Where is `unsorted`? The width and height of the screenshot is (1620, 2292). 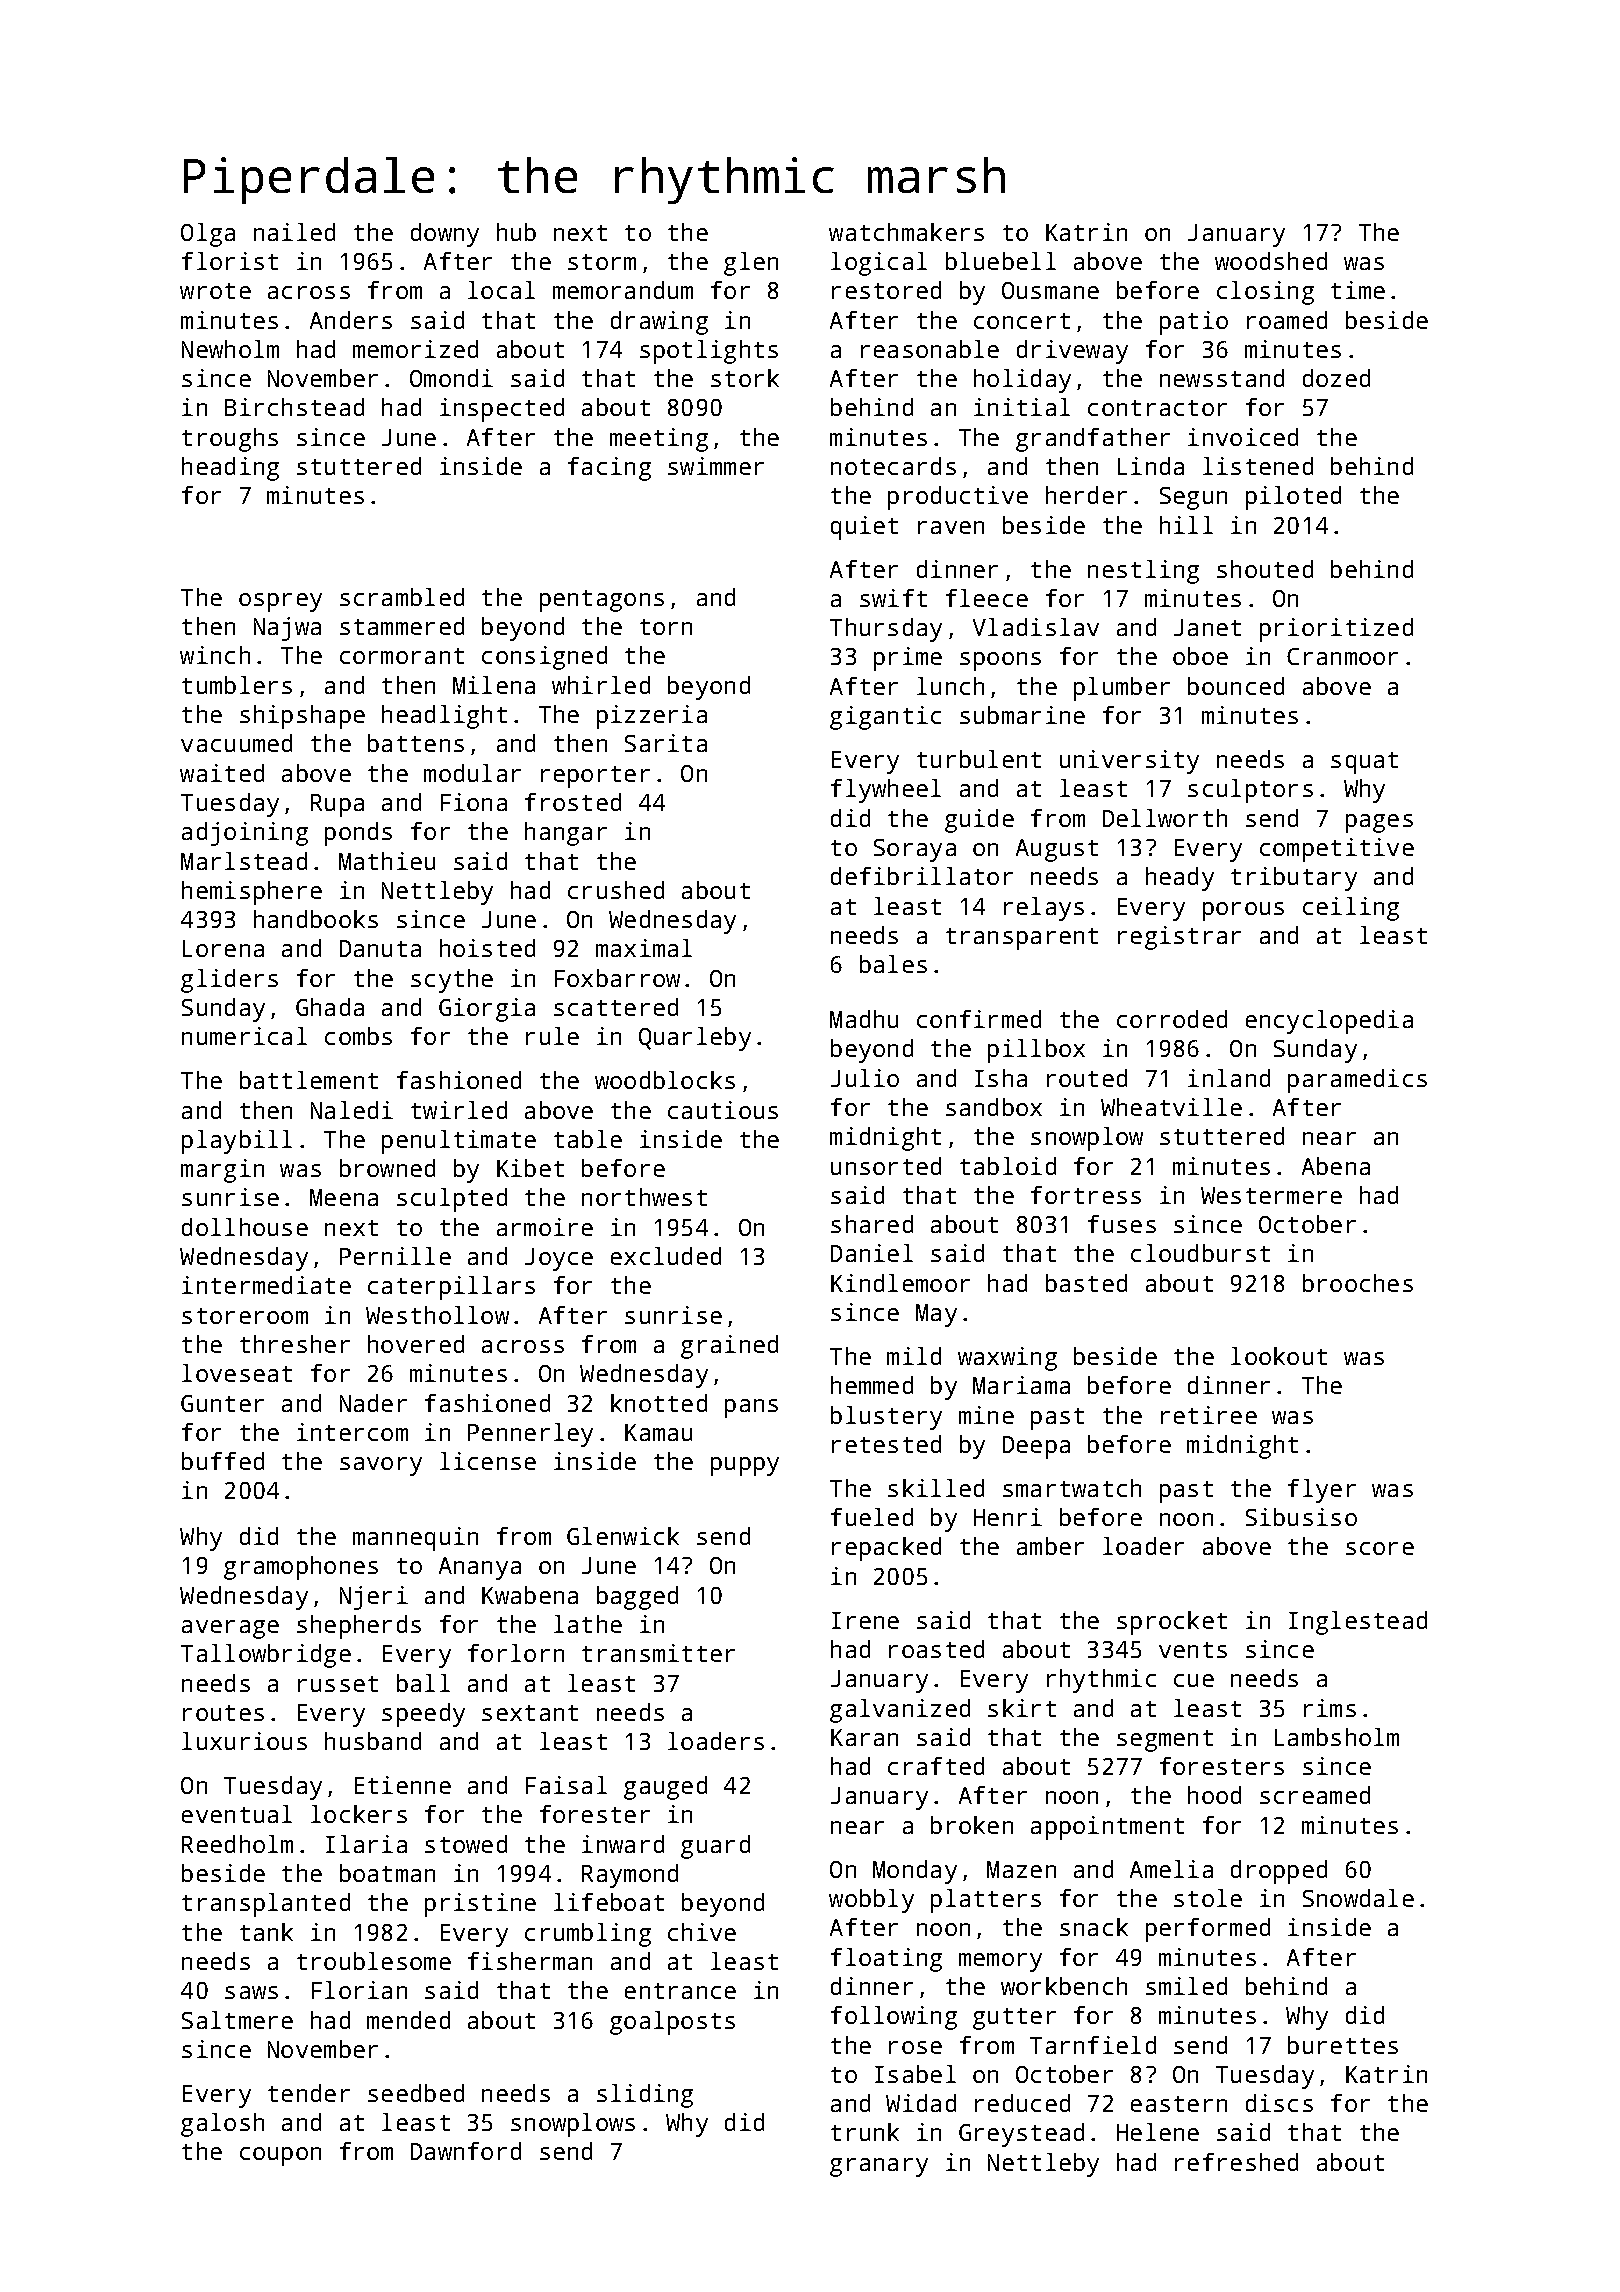 unsorted is located at coordinates (886, 1166).
